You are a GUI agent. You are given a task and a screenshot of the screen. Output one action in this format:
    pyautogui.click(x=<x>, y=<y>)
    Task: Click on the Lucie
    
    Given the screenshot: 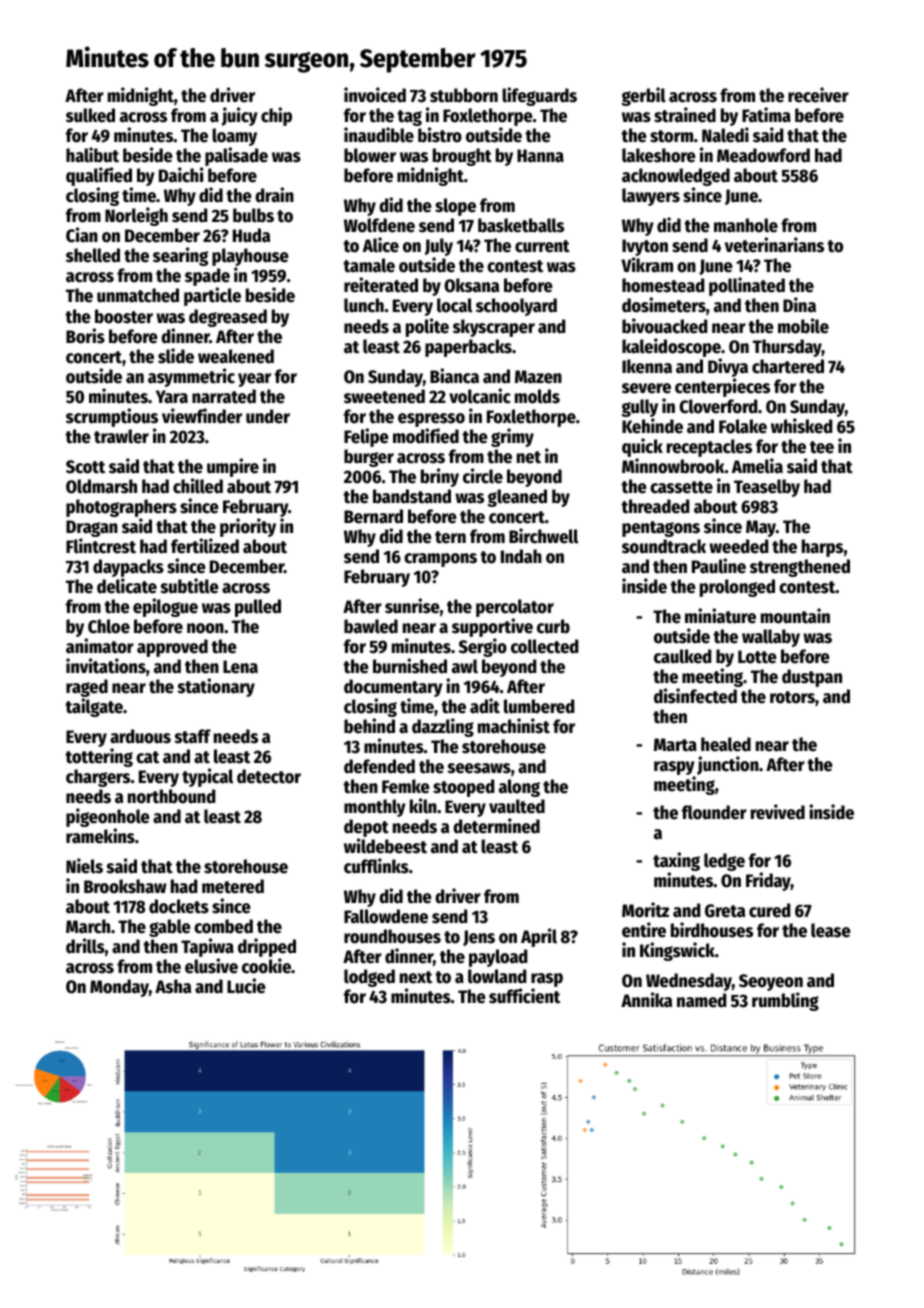 What is the action you would take?
    pyautogui.click(x=246, y=986)
